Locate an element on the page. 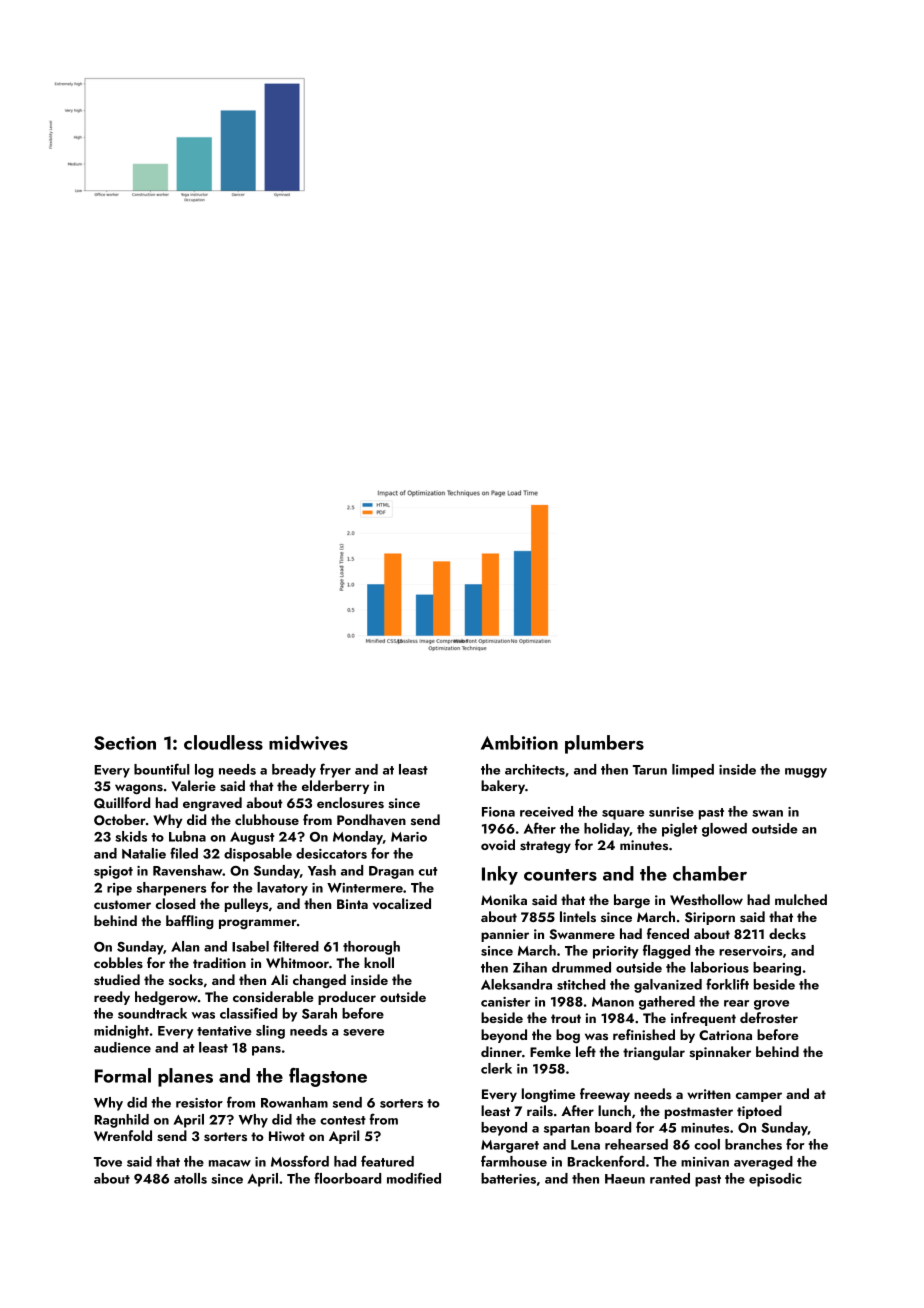 The height and width of the image is (1308, 924). audience is located at coordinates (122, 1047).
